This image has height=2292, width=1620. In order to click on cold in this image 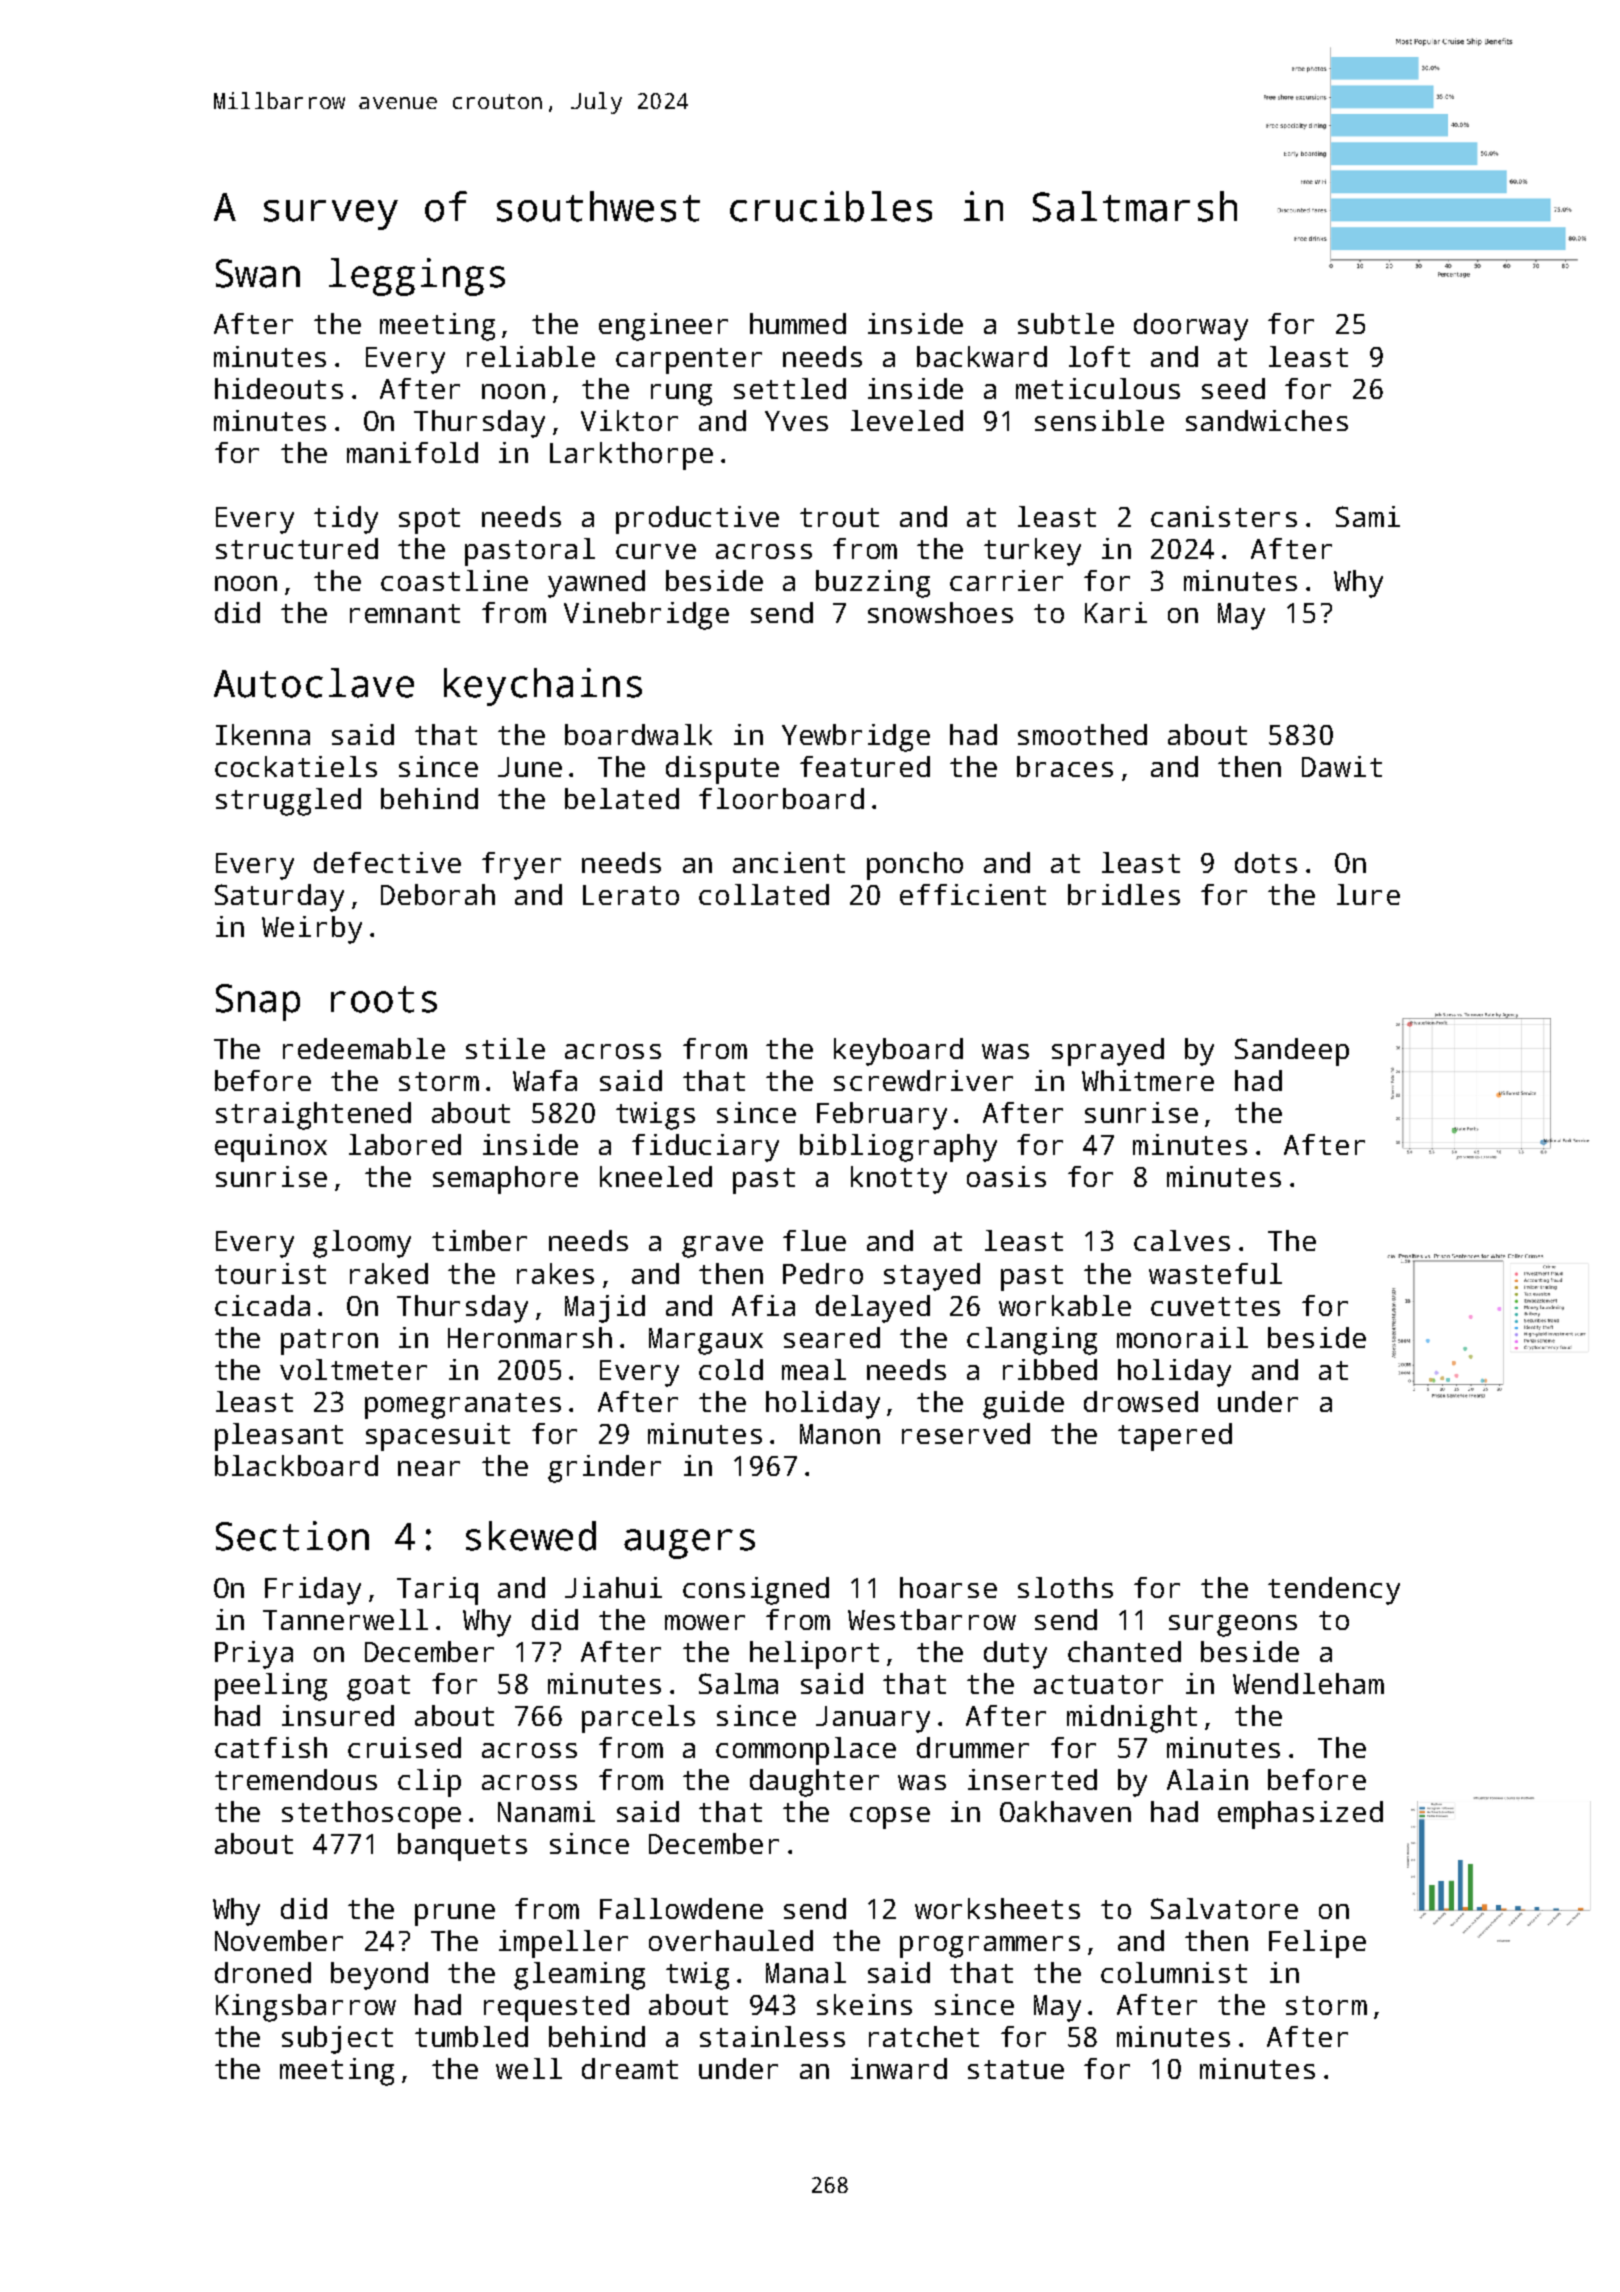, I will do `click(731, 1369)`.
